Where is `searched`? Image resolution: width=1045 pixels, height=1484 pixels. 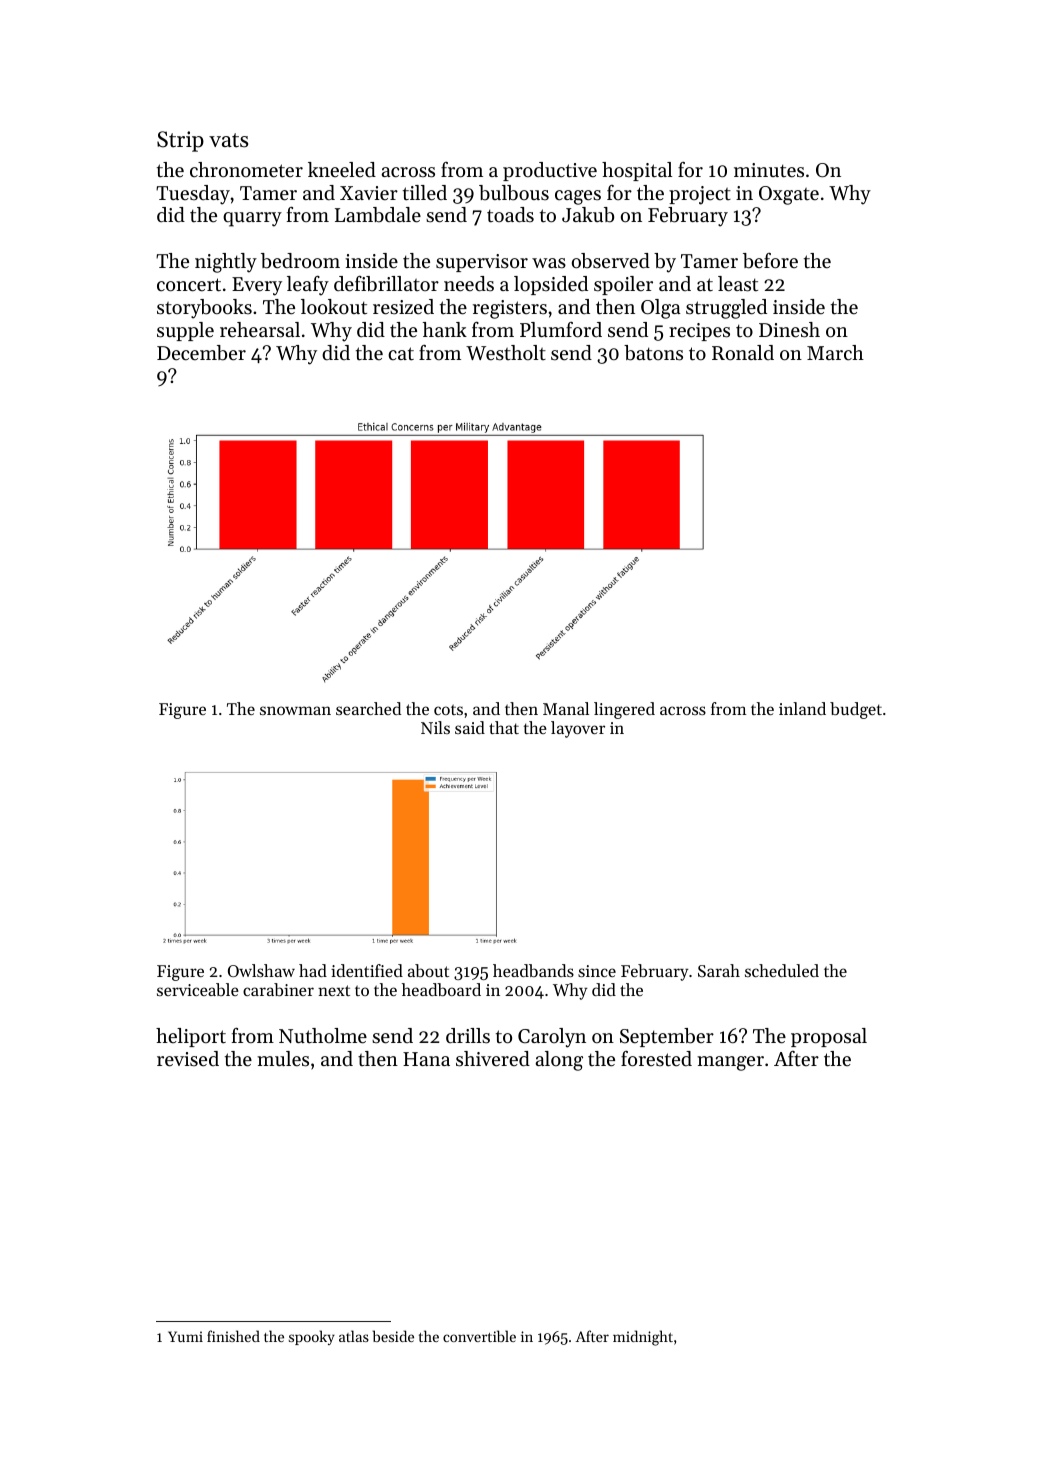 searched is located at coordinates (368, 708).
